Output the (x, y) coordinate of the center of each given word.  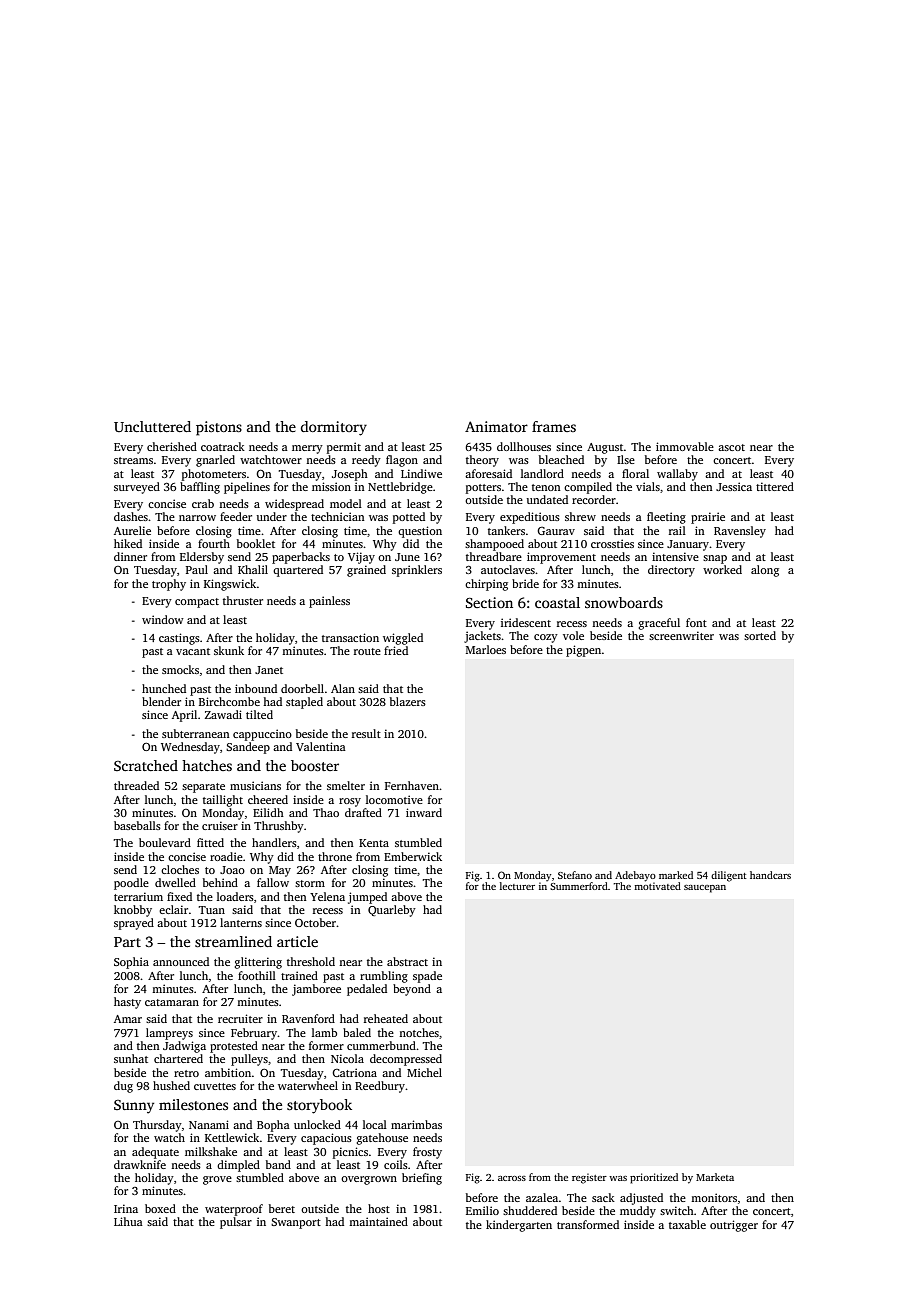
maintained (378, 1221)
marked (676, 875)
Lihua (128, 1221)
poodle (131, 884)
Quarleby (392, 911)
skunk (229, 650)
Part (127, 942)
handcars (770, 875)
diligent (729, 876)
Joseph (350, 475)
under (272, 516)
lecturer (517, 886)
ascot (731, 447)
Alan (343, 688)
